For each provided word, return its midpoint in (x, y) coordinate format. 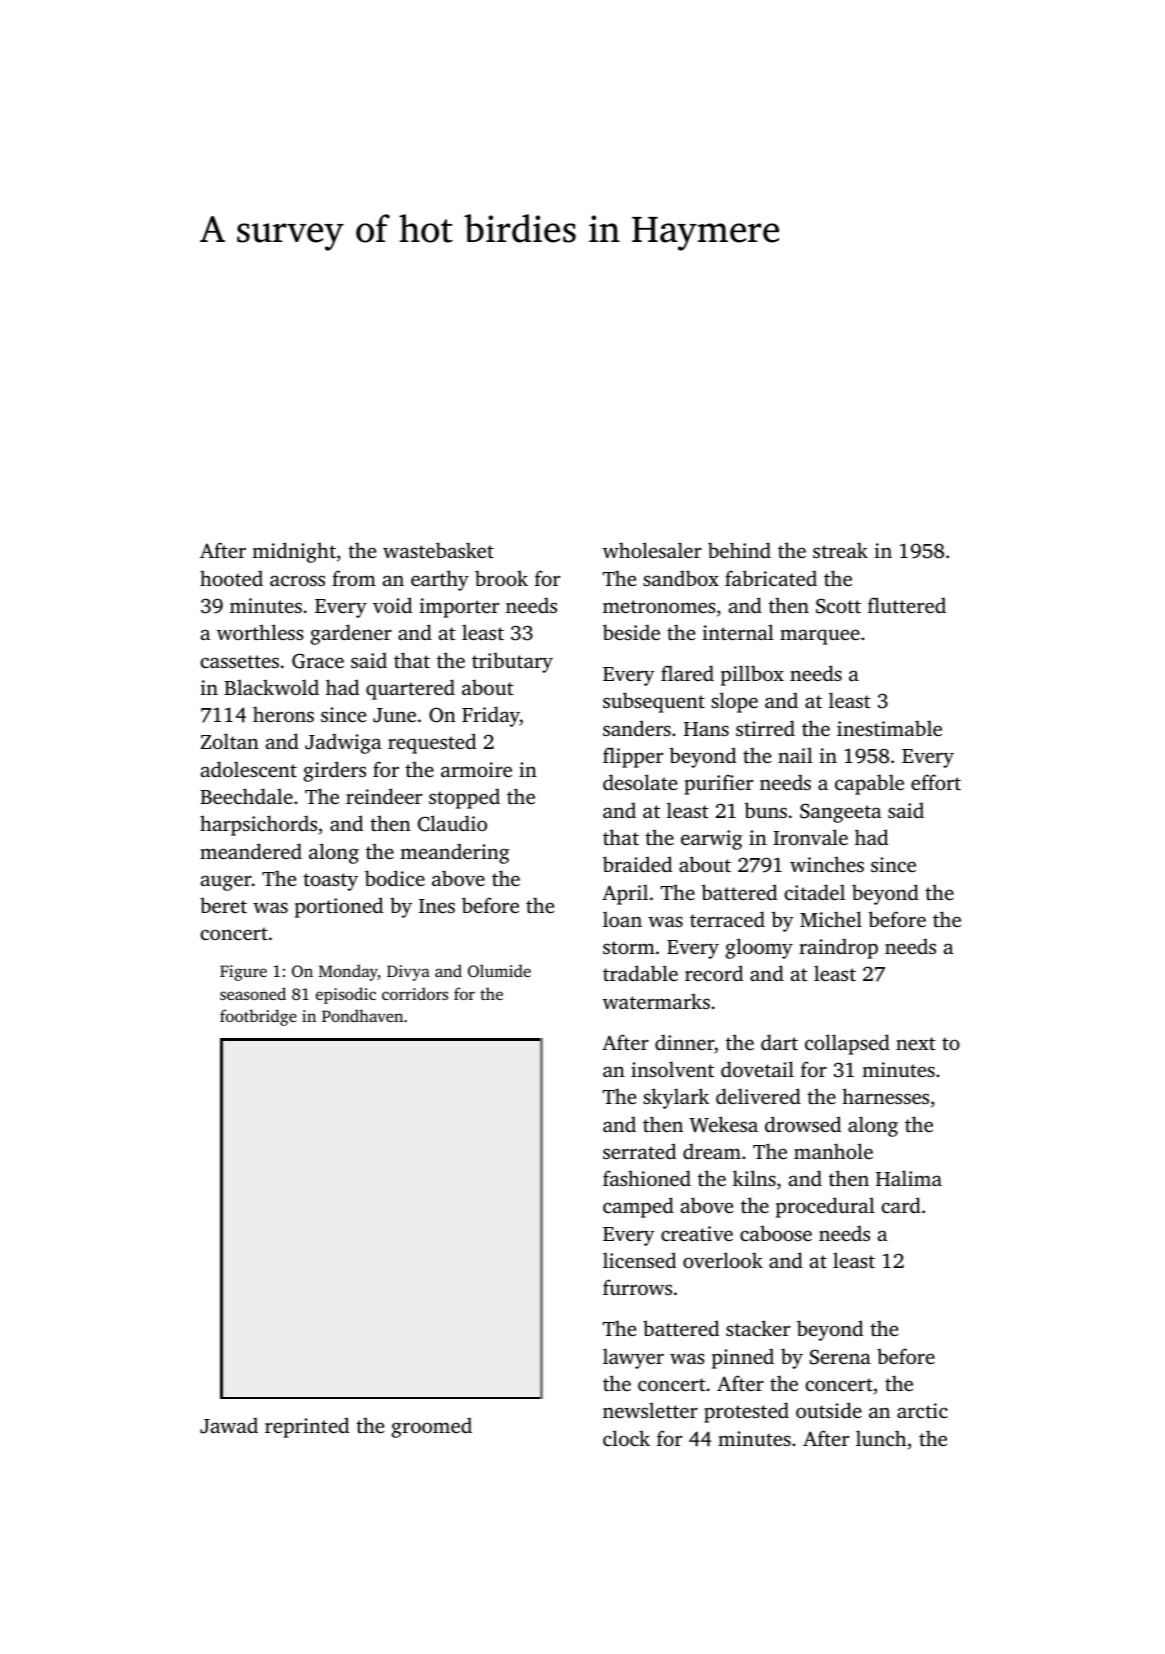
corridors (415, 993)
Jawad (229, 1425)
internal (738, 632)
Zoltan (230, 741)
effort (936, 782)
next (916, 1043)
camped (638, 1207)
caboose (776, 1233)
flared (687, 673)
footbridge (258, 1017)
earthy (440, 580)
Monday (348, 972)
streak (840, 550)
